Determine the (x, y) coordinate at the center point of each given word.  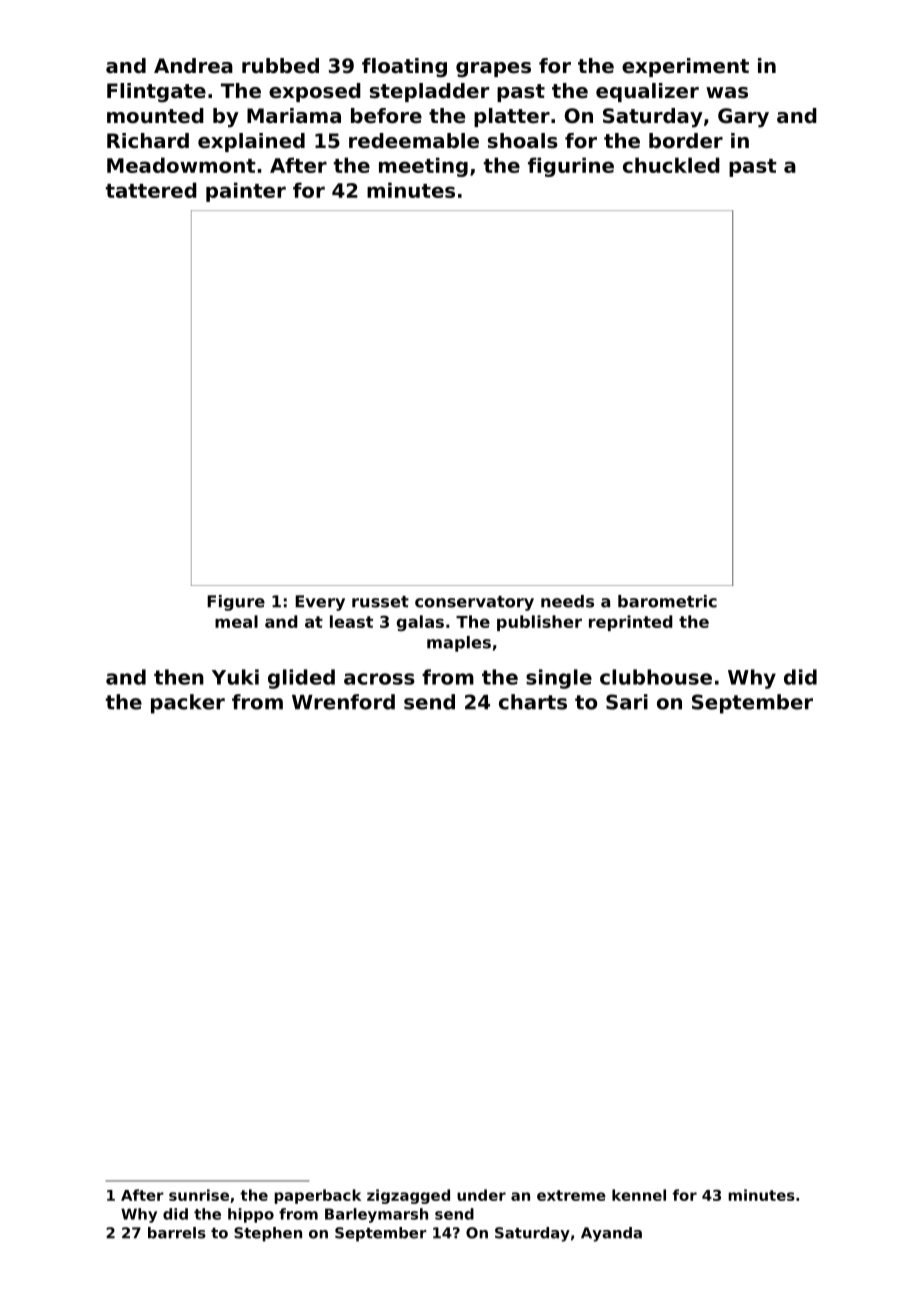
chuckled (671, 165)
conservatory (474, 603)
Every (320, 603)
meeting (423, 167)
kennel (639, 1195)
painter (246, 192)
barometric (667, 601)
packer (188, 704)
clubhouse (656, 677)
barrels (177, 1233)
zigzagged (408, 1196)
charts (533, 702)
